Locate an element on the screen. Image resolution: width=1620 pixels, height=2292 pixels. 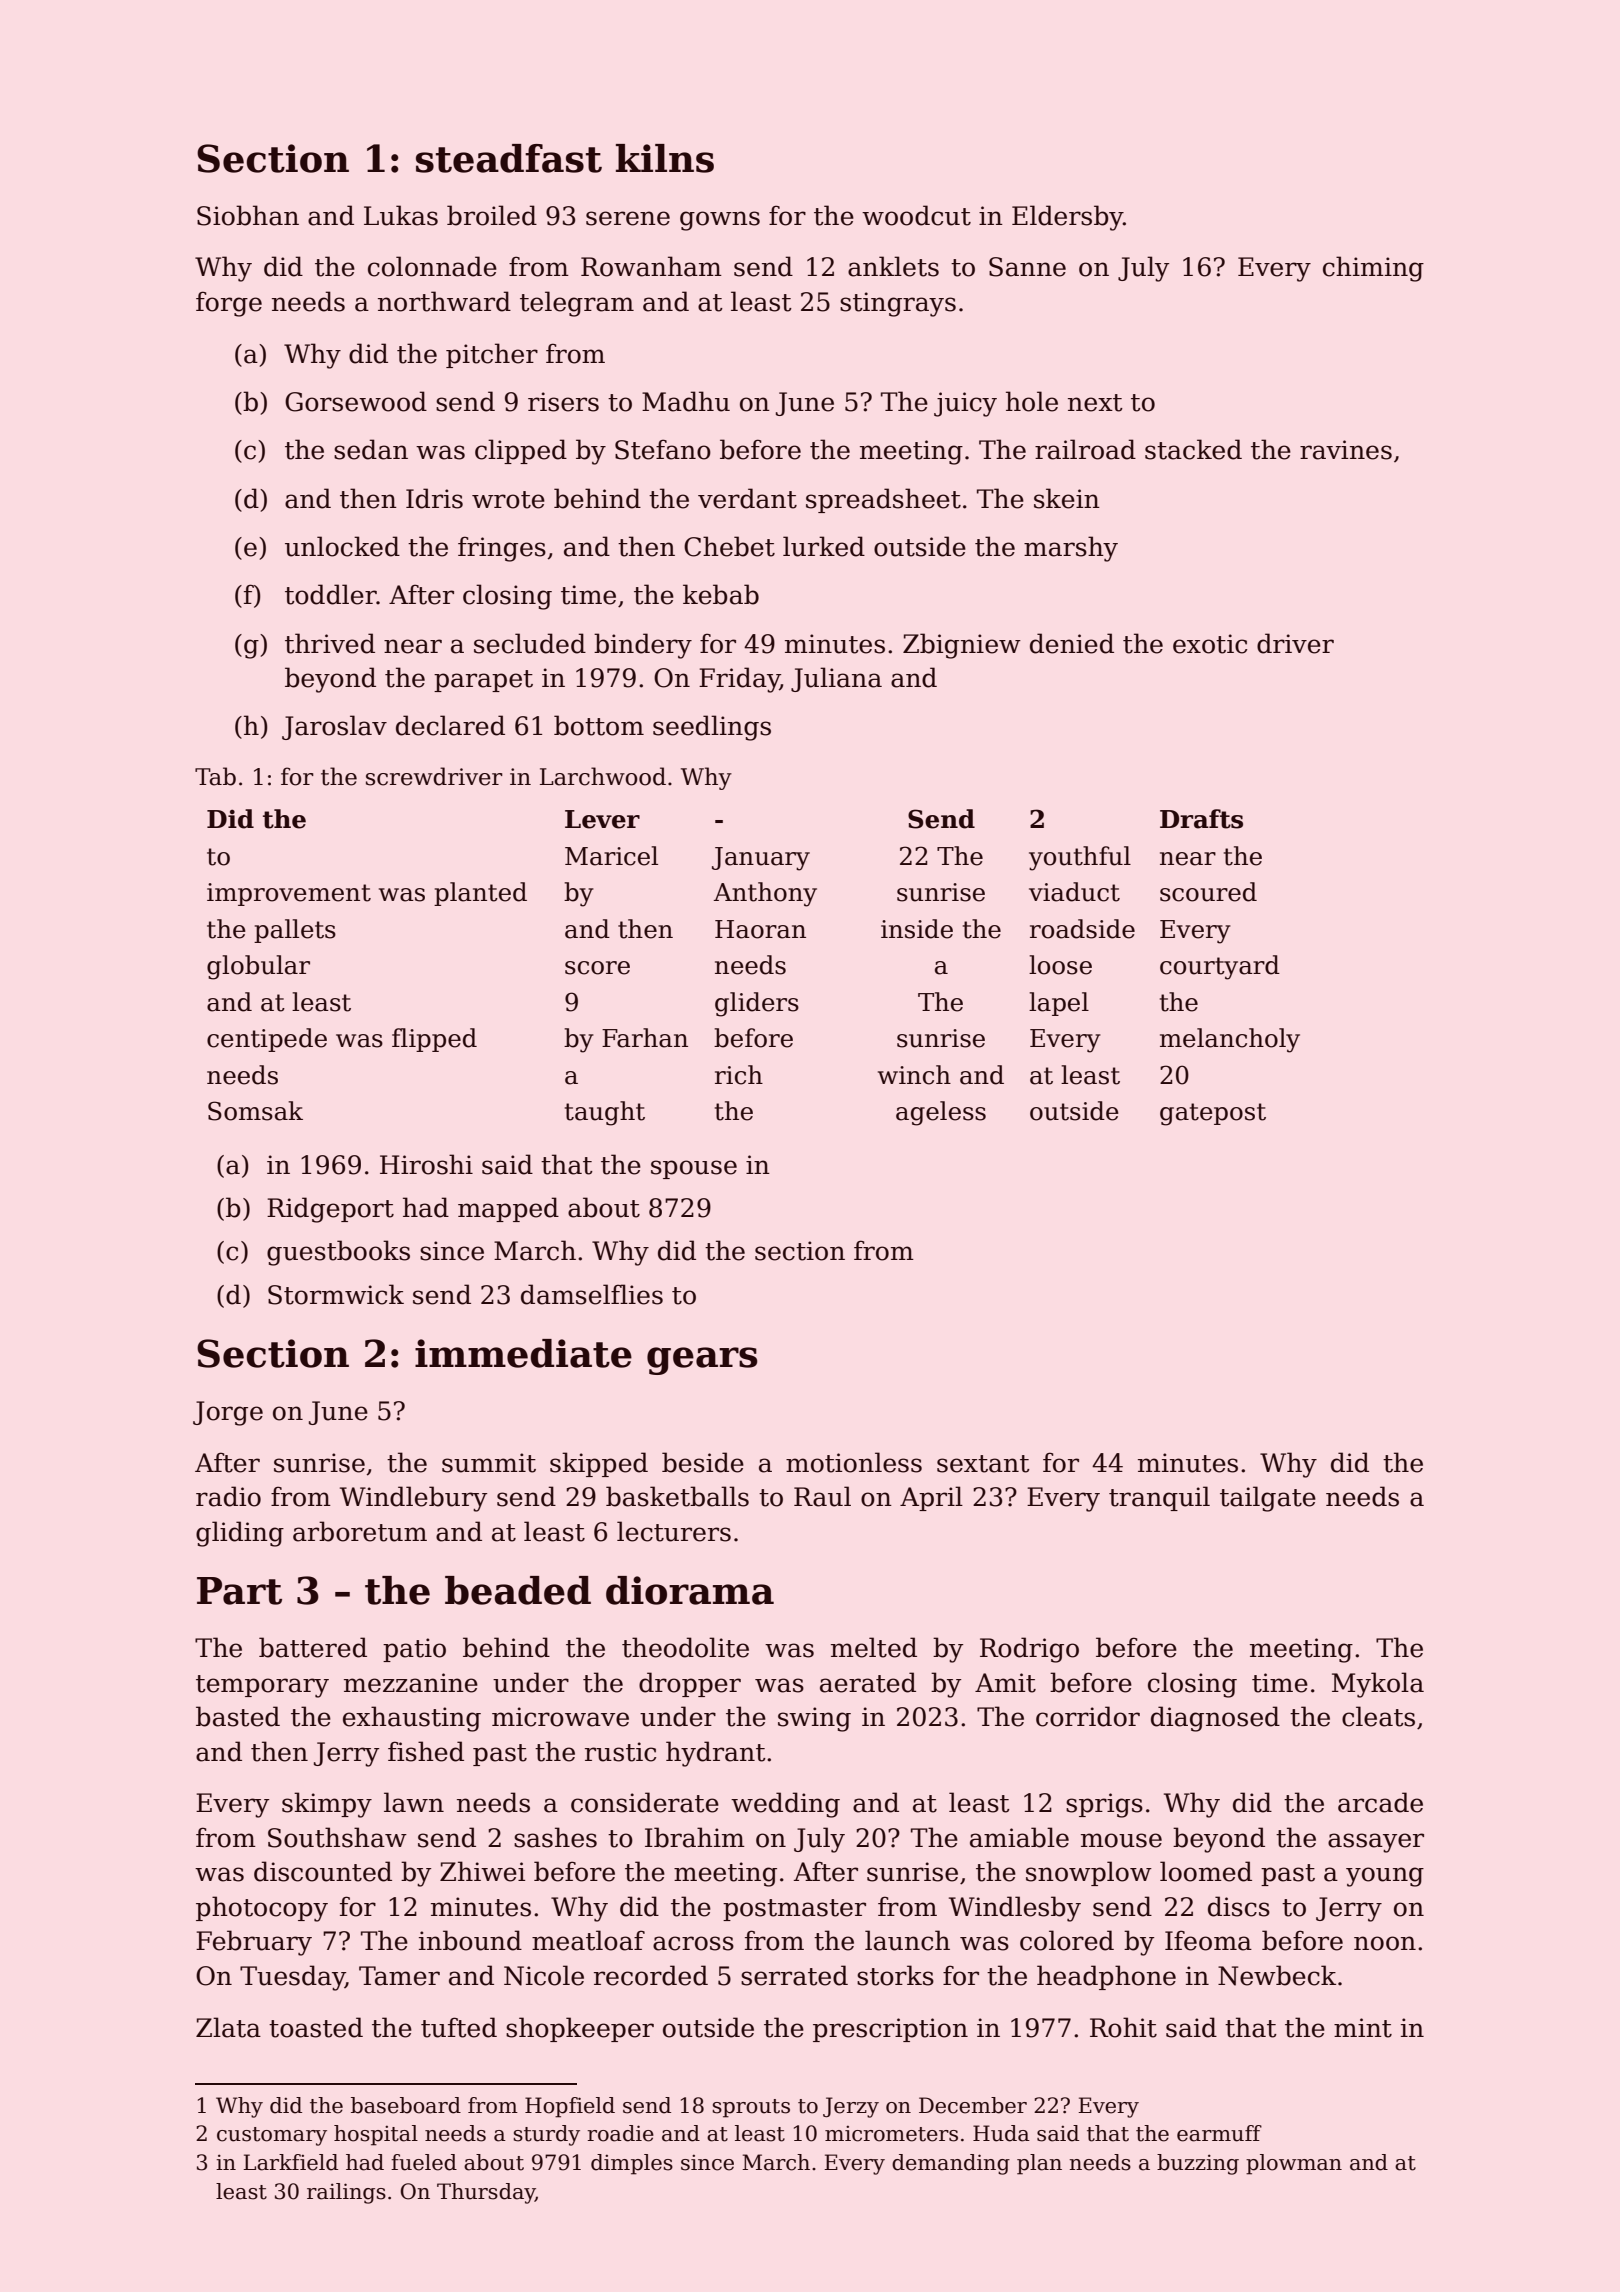
tranquil is located at coordinates (1159, 1498).
